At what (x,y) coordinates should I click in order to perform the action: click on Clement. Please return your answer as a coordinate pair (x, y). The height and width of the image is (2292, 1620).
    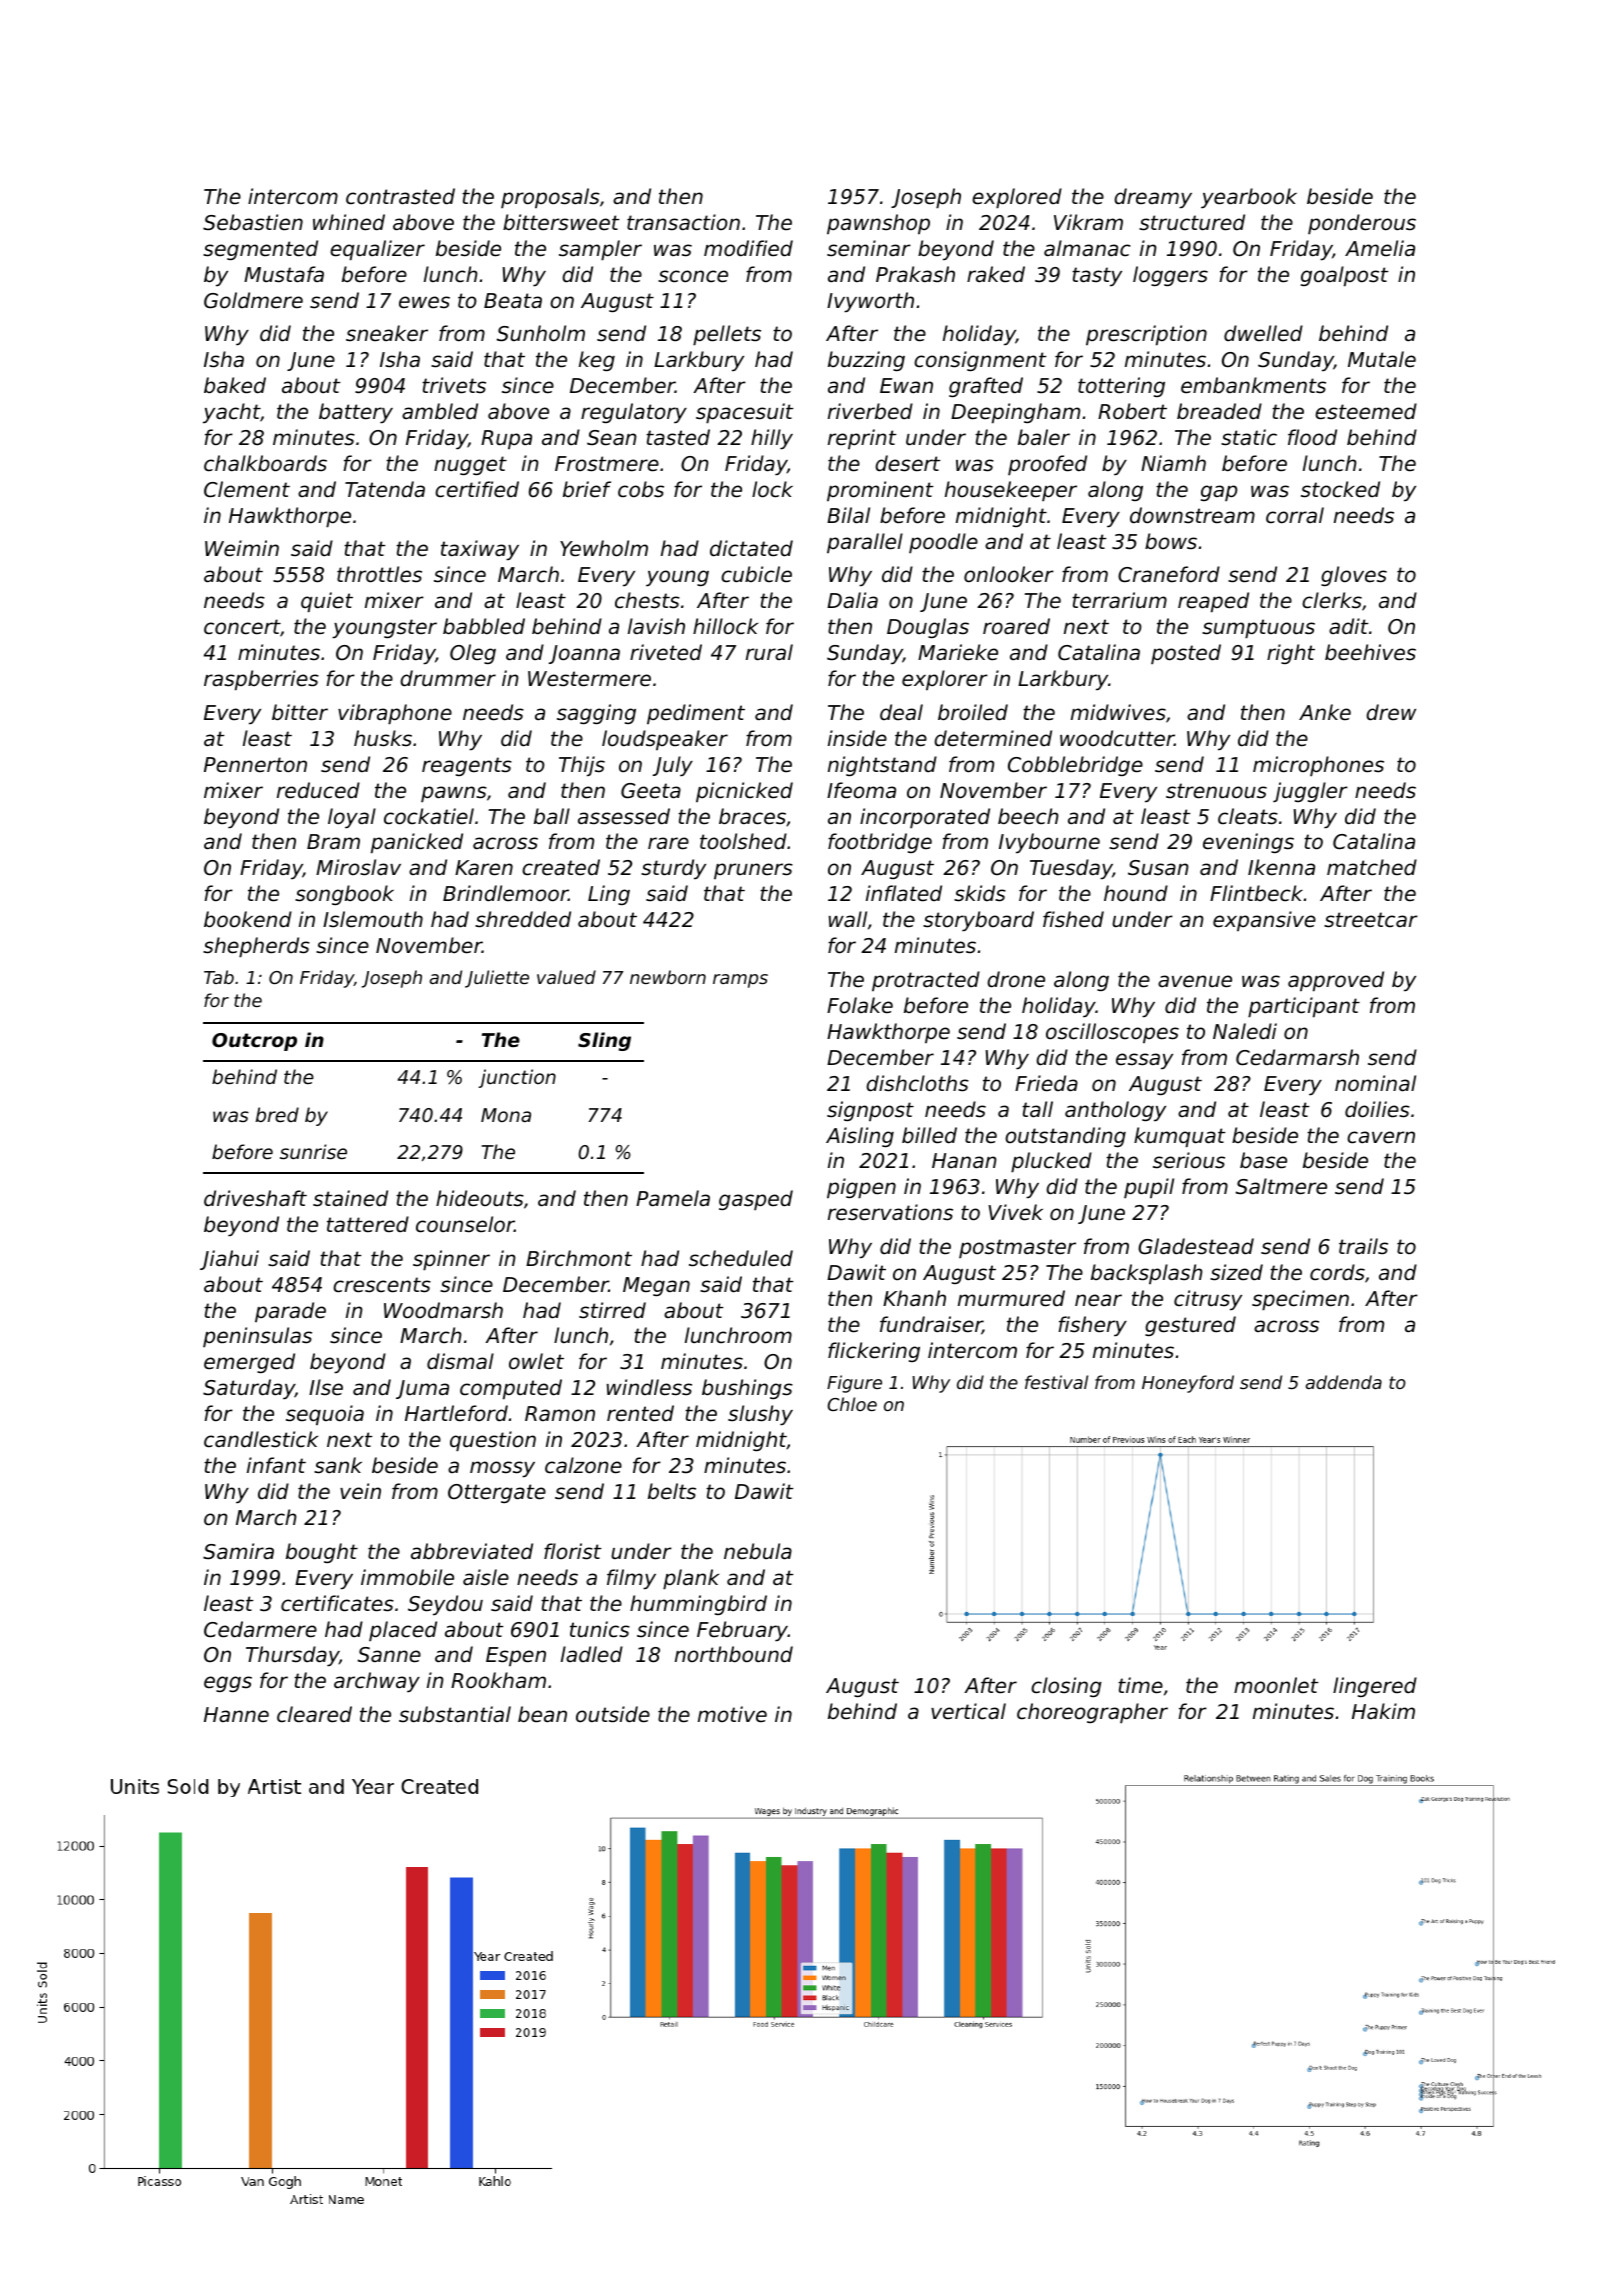
    Looking at the image, I should click on (247, 489).
